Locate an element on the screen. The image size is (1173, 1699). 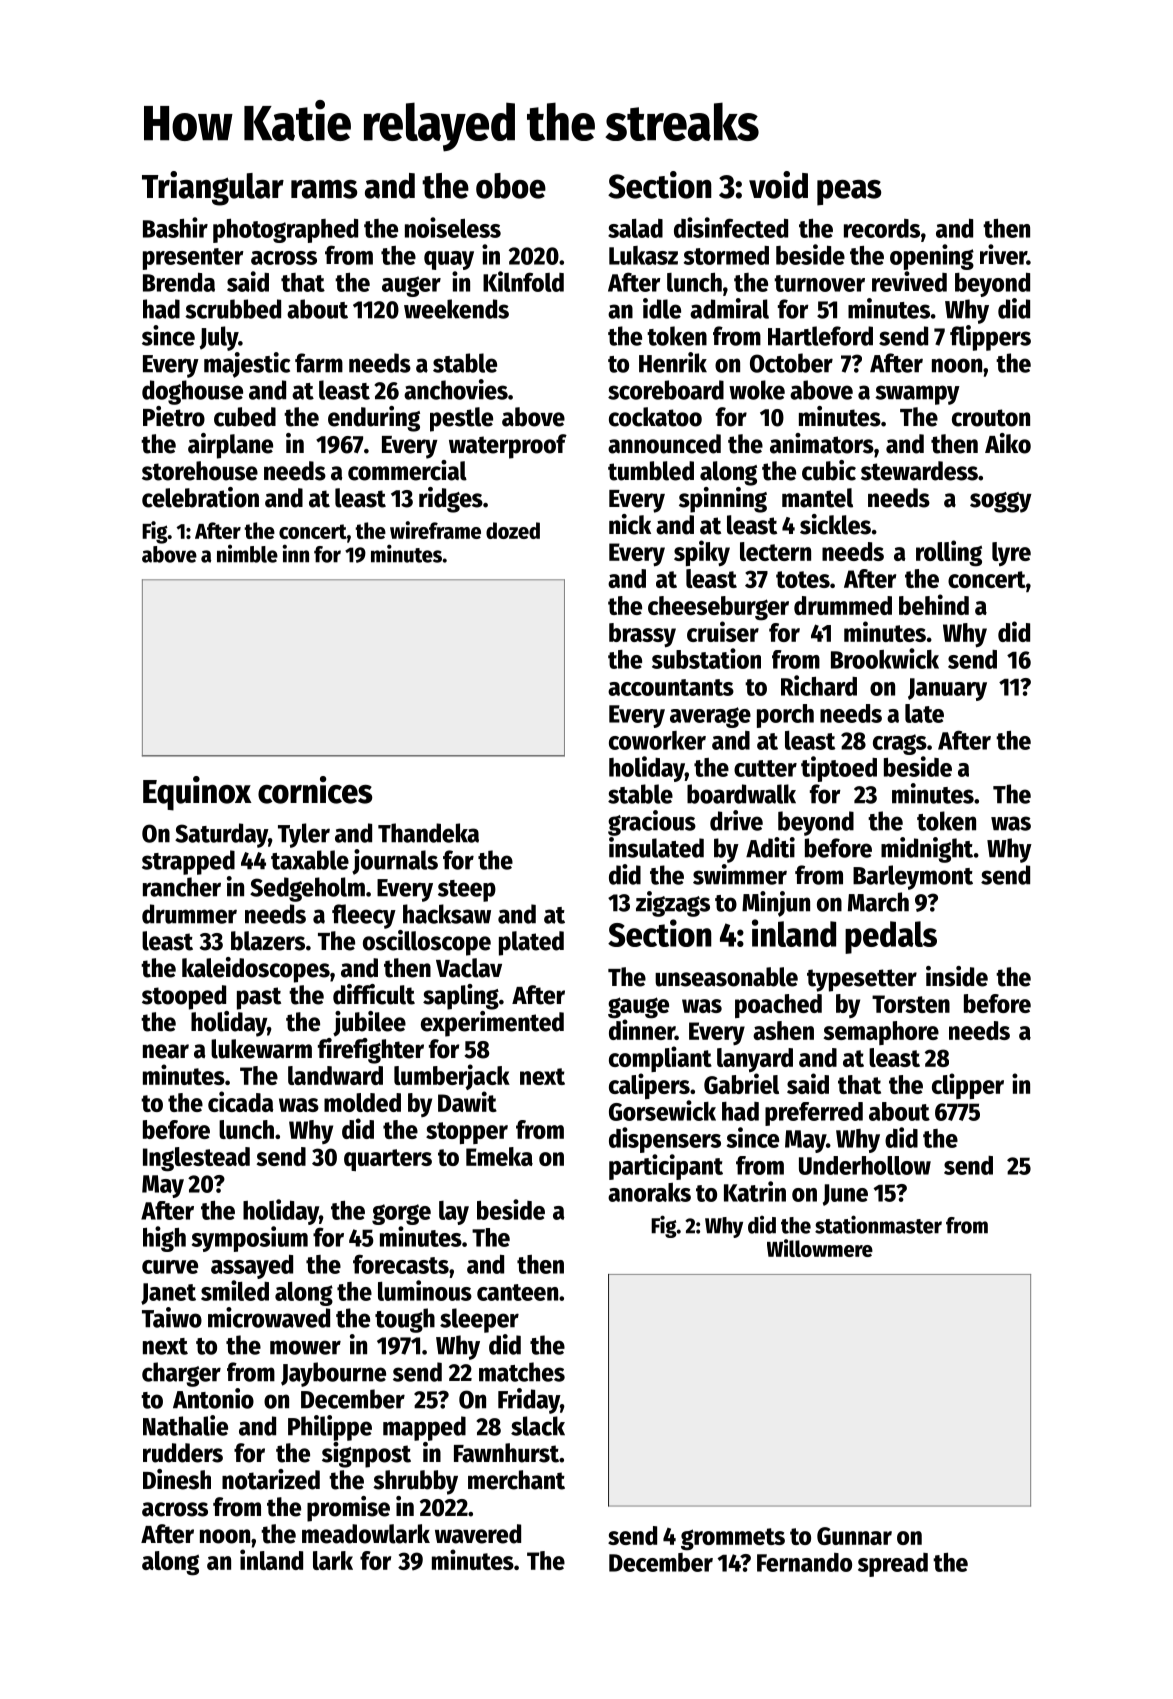
promise is located at coordinates (348, 1509).
